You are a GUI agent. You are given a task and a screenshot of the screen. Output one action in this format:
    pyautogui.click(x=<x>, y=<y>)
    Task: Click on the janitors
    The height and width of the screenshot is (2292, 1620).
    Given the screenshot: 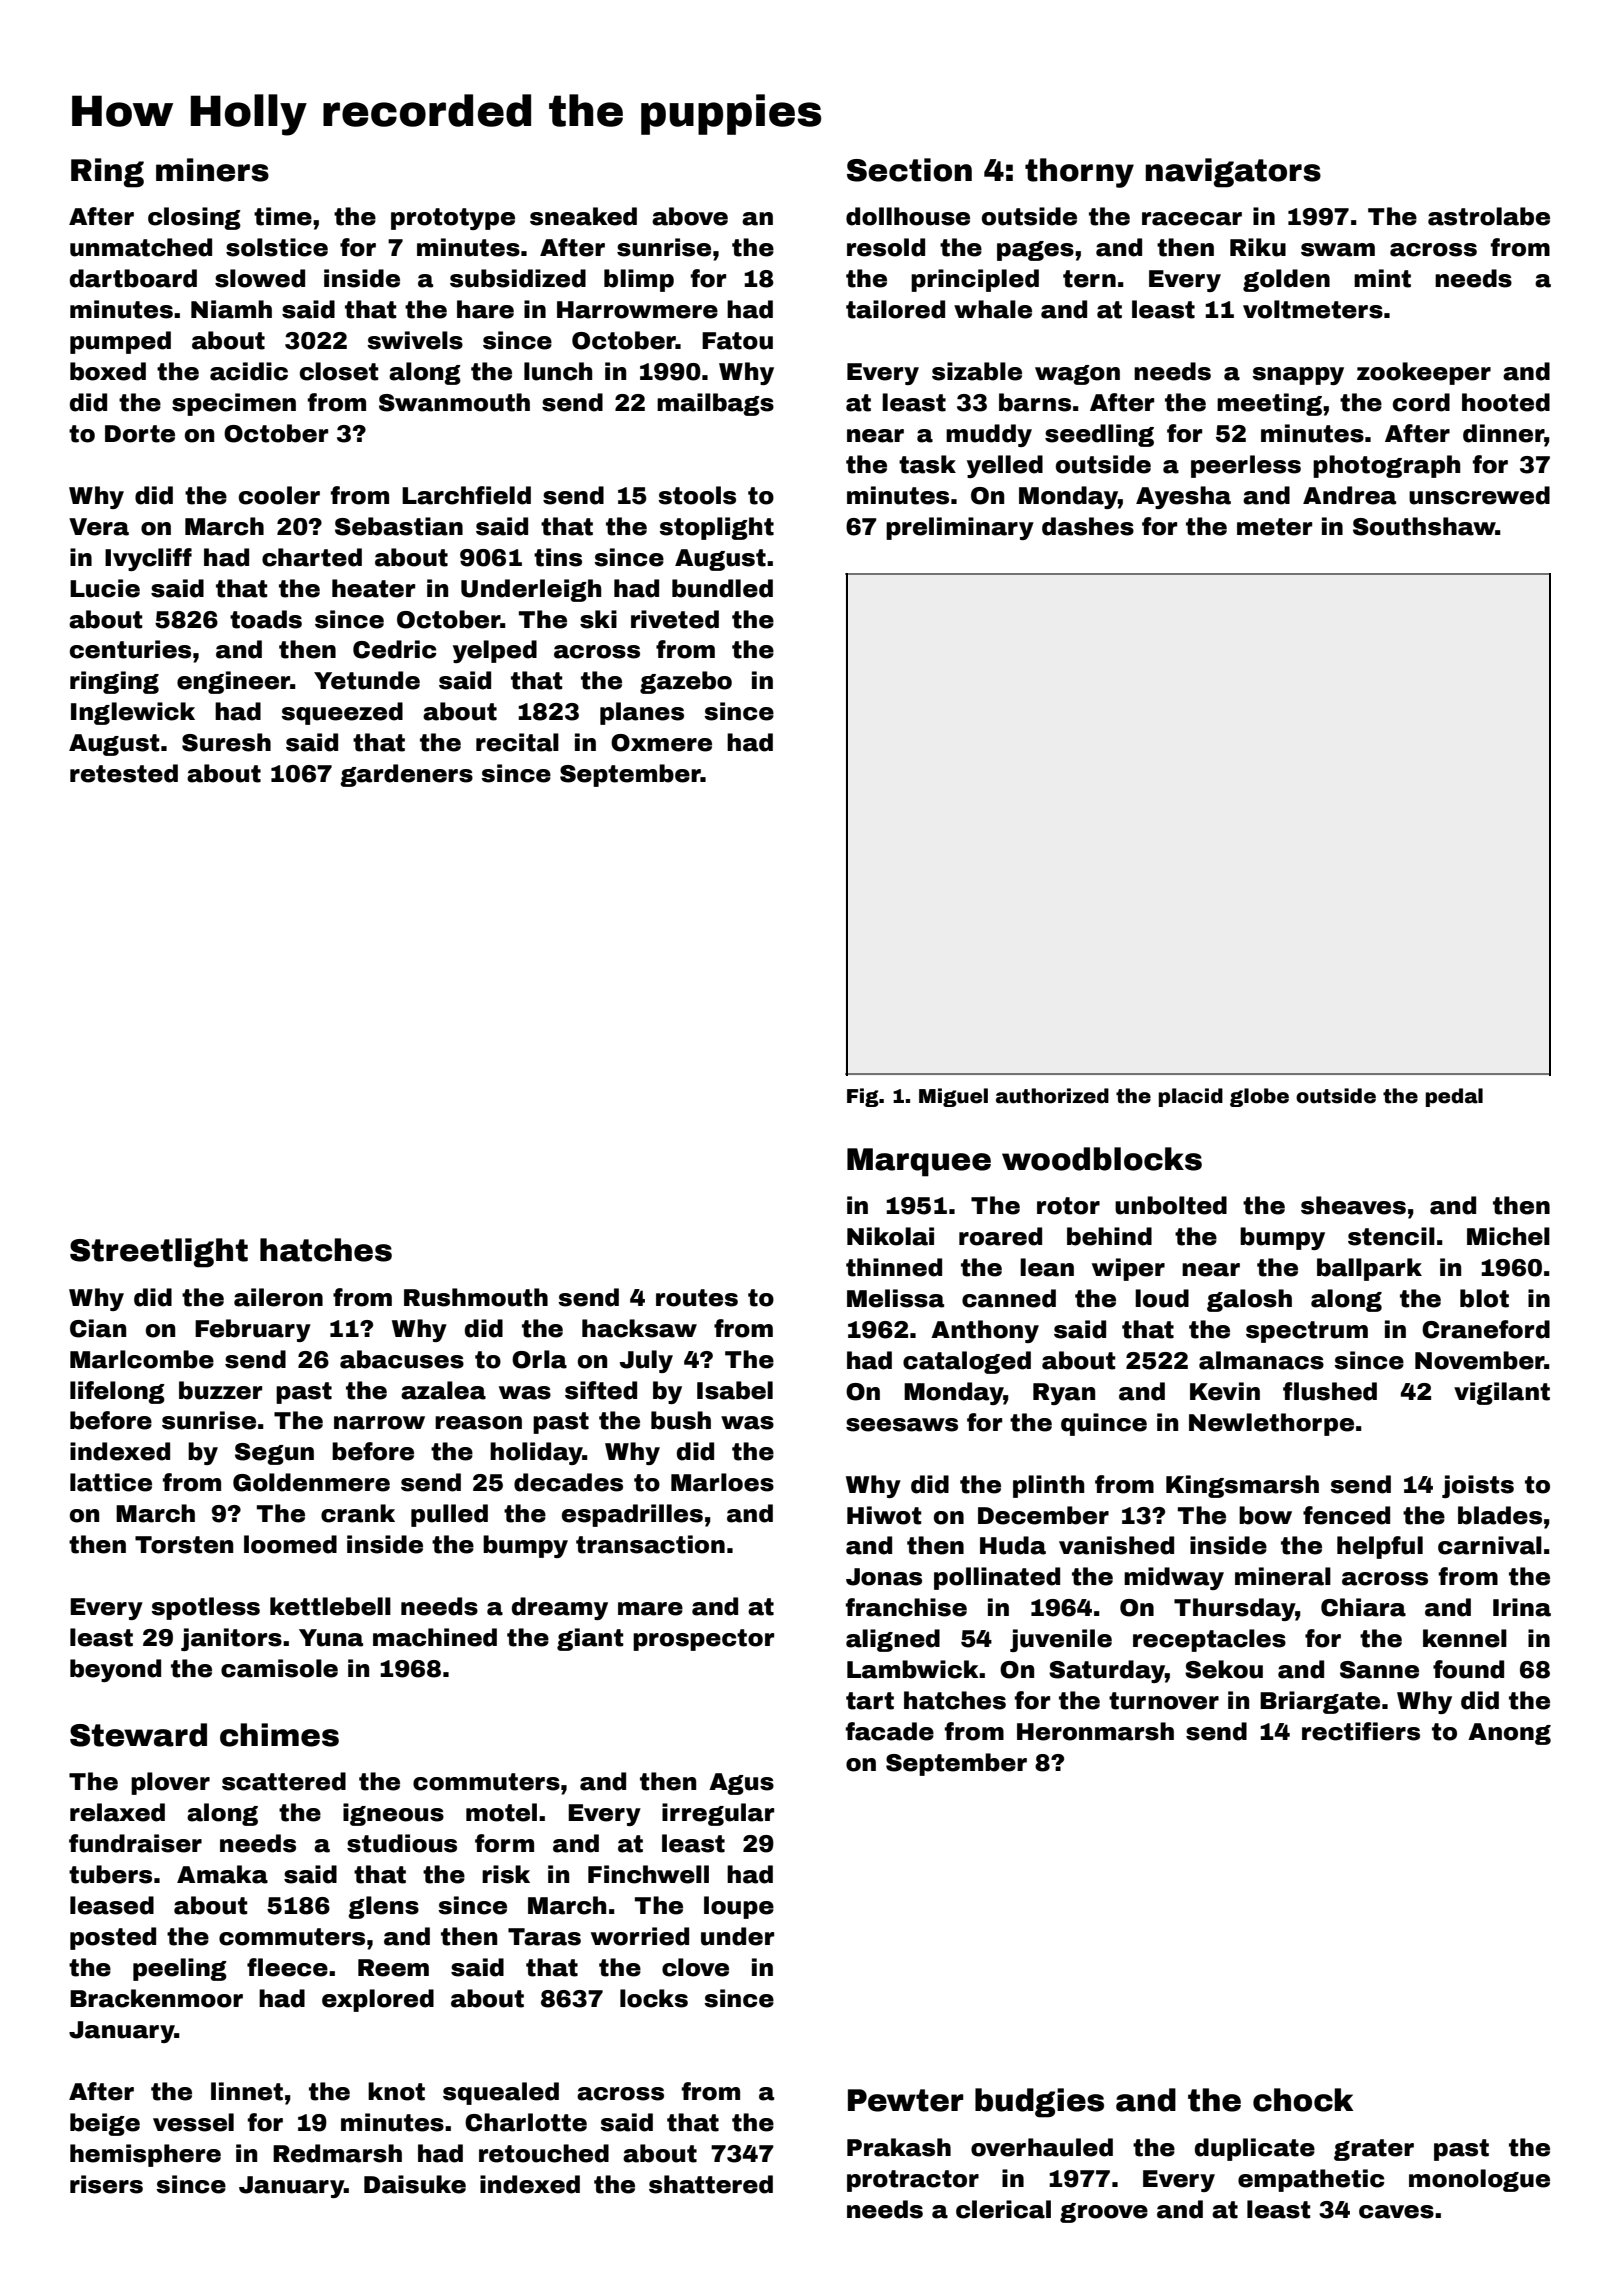 What is the action you would take?
    pyautogui.click(x=231, y=1639)
